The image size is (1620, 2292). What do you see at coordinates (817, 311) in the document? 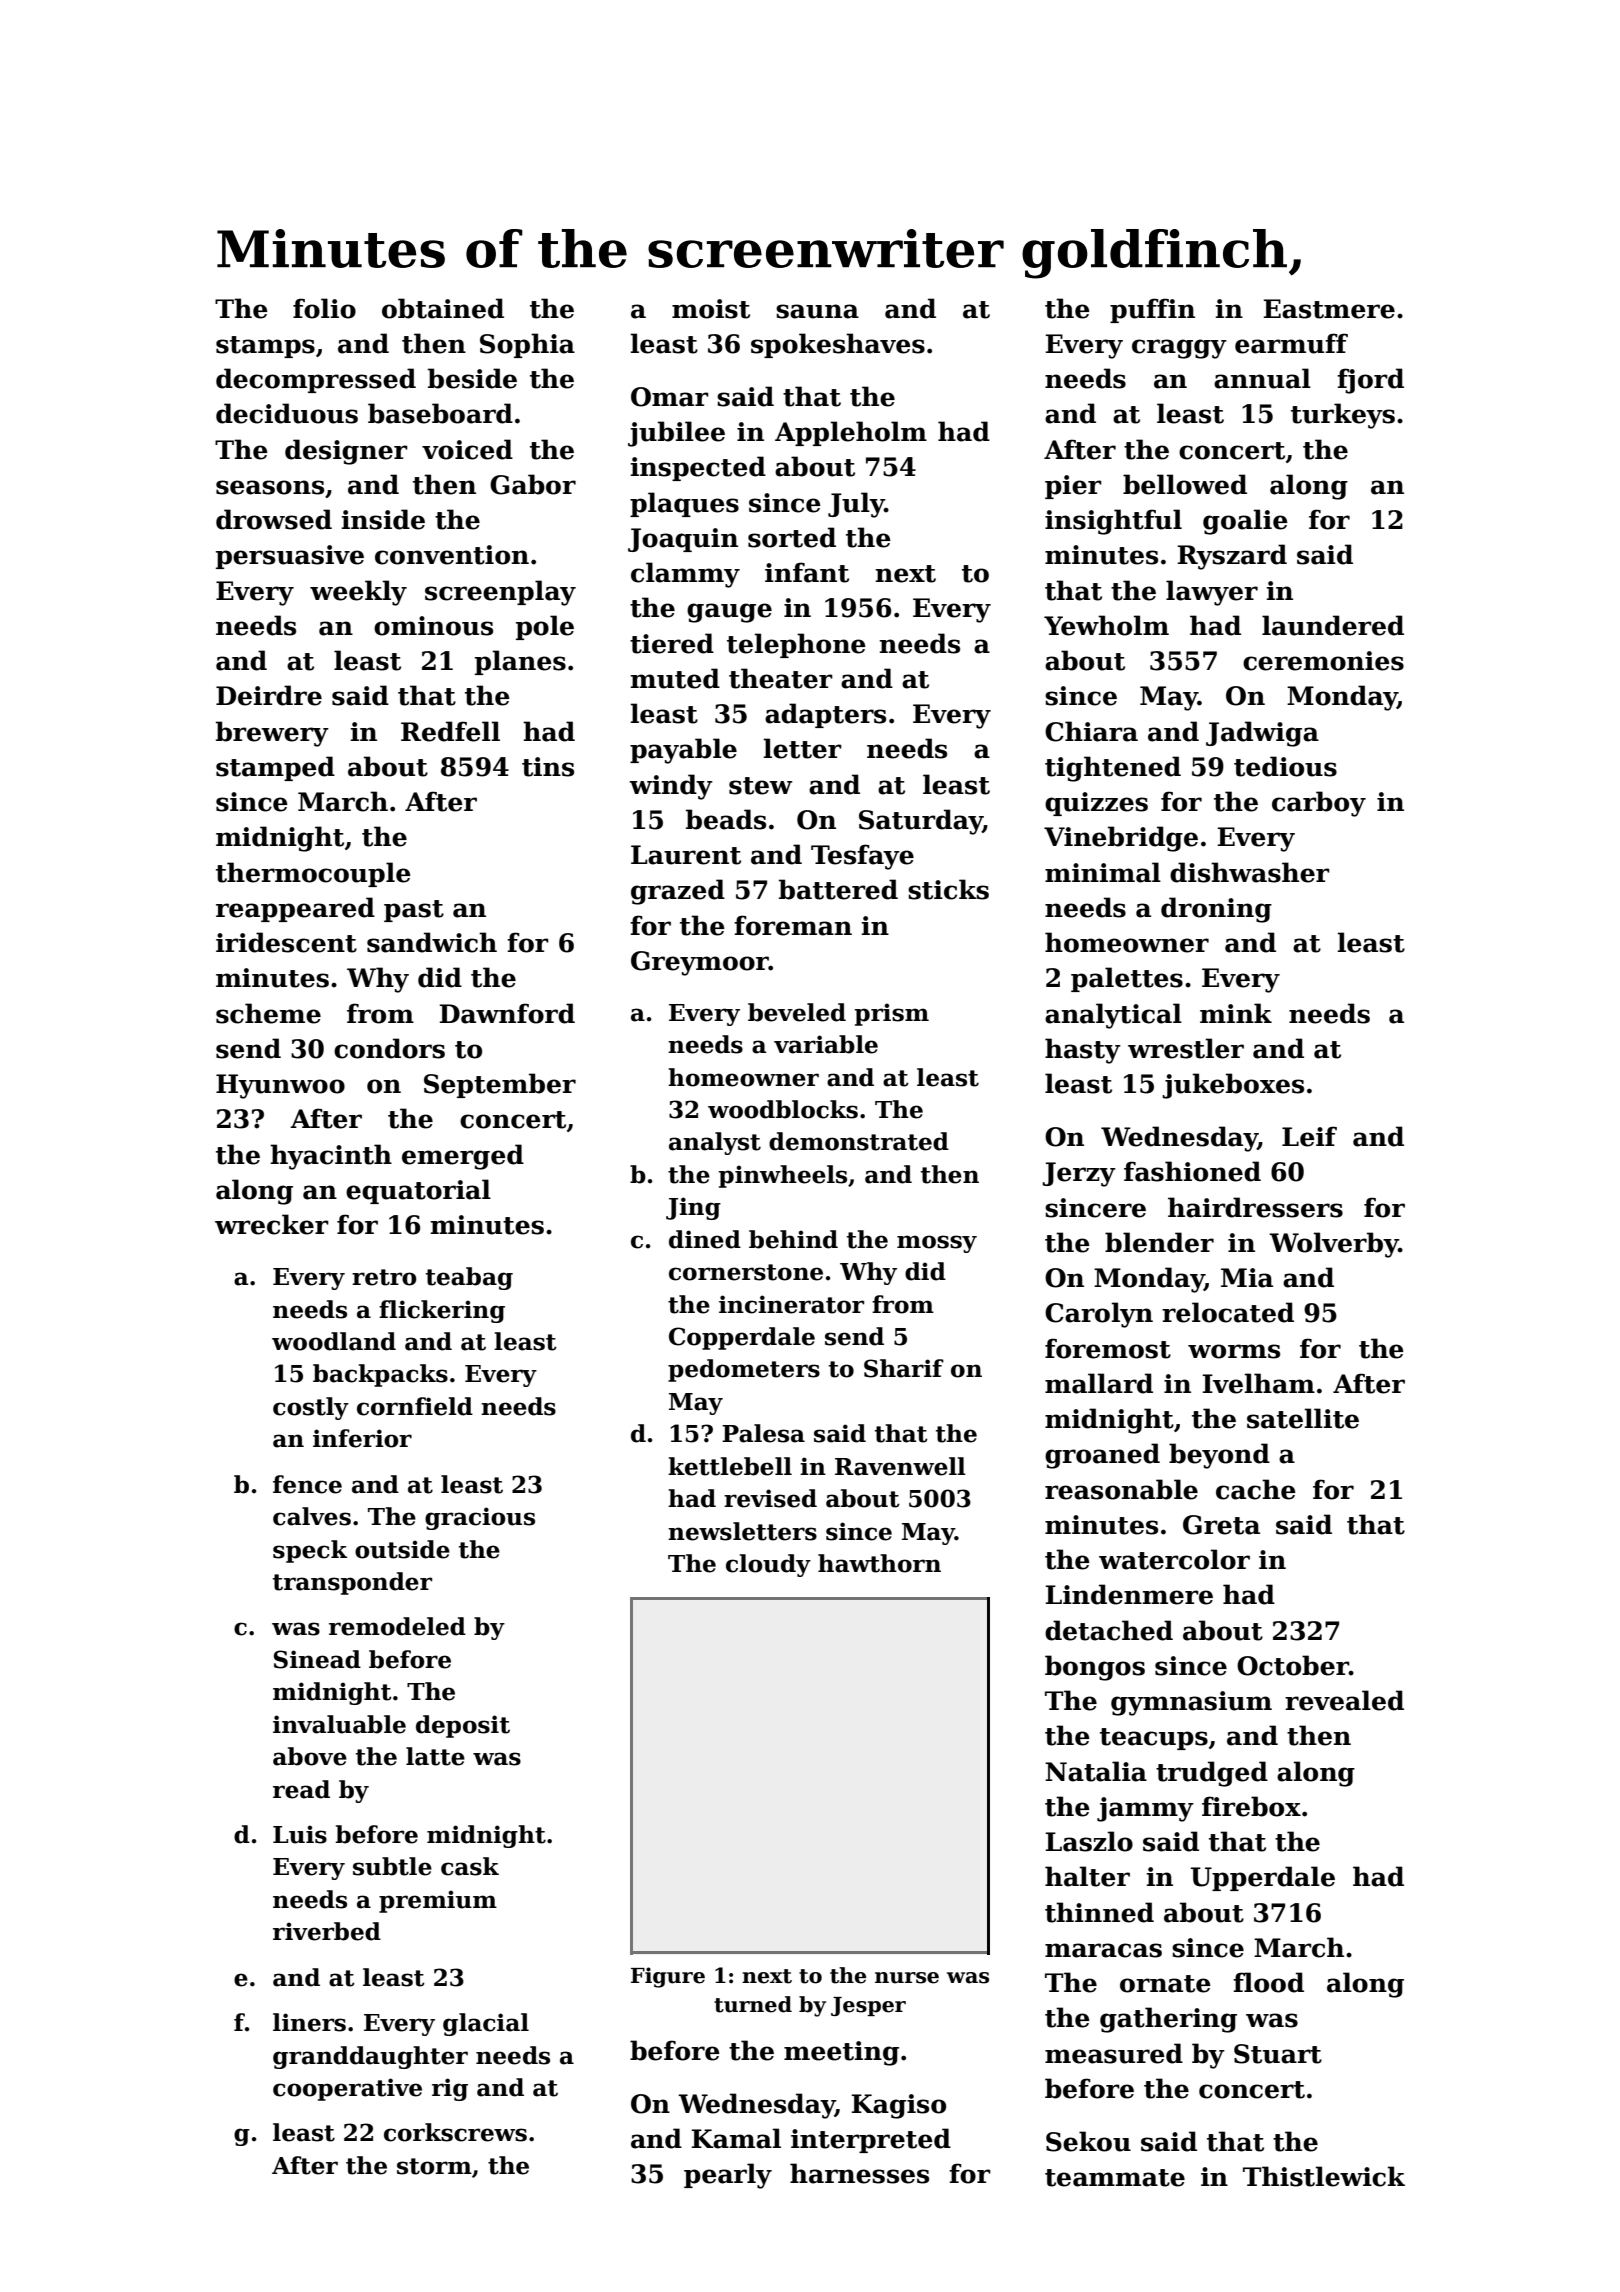
I see `sauna` at bounding box center [817, 311].
